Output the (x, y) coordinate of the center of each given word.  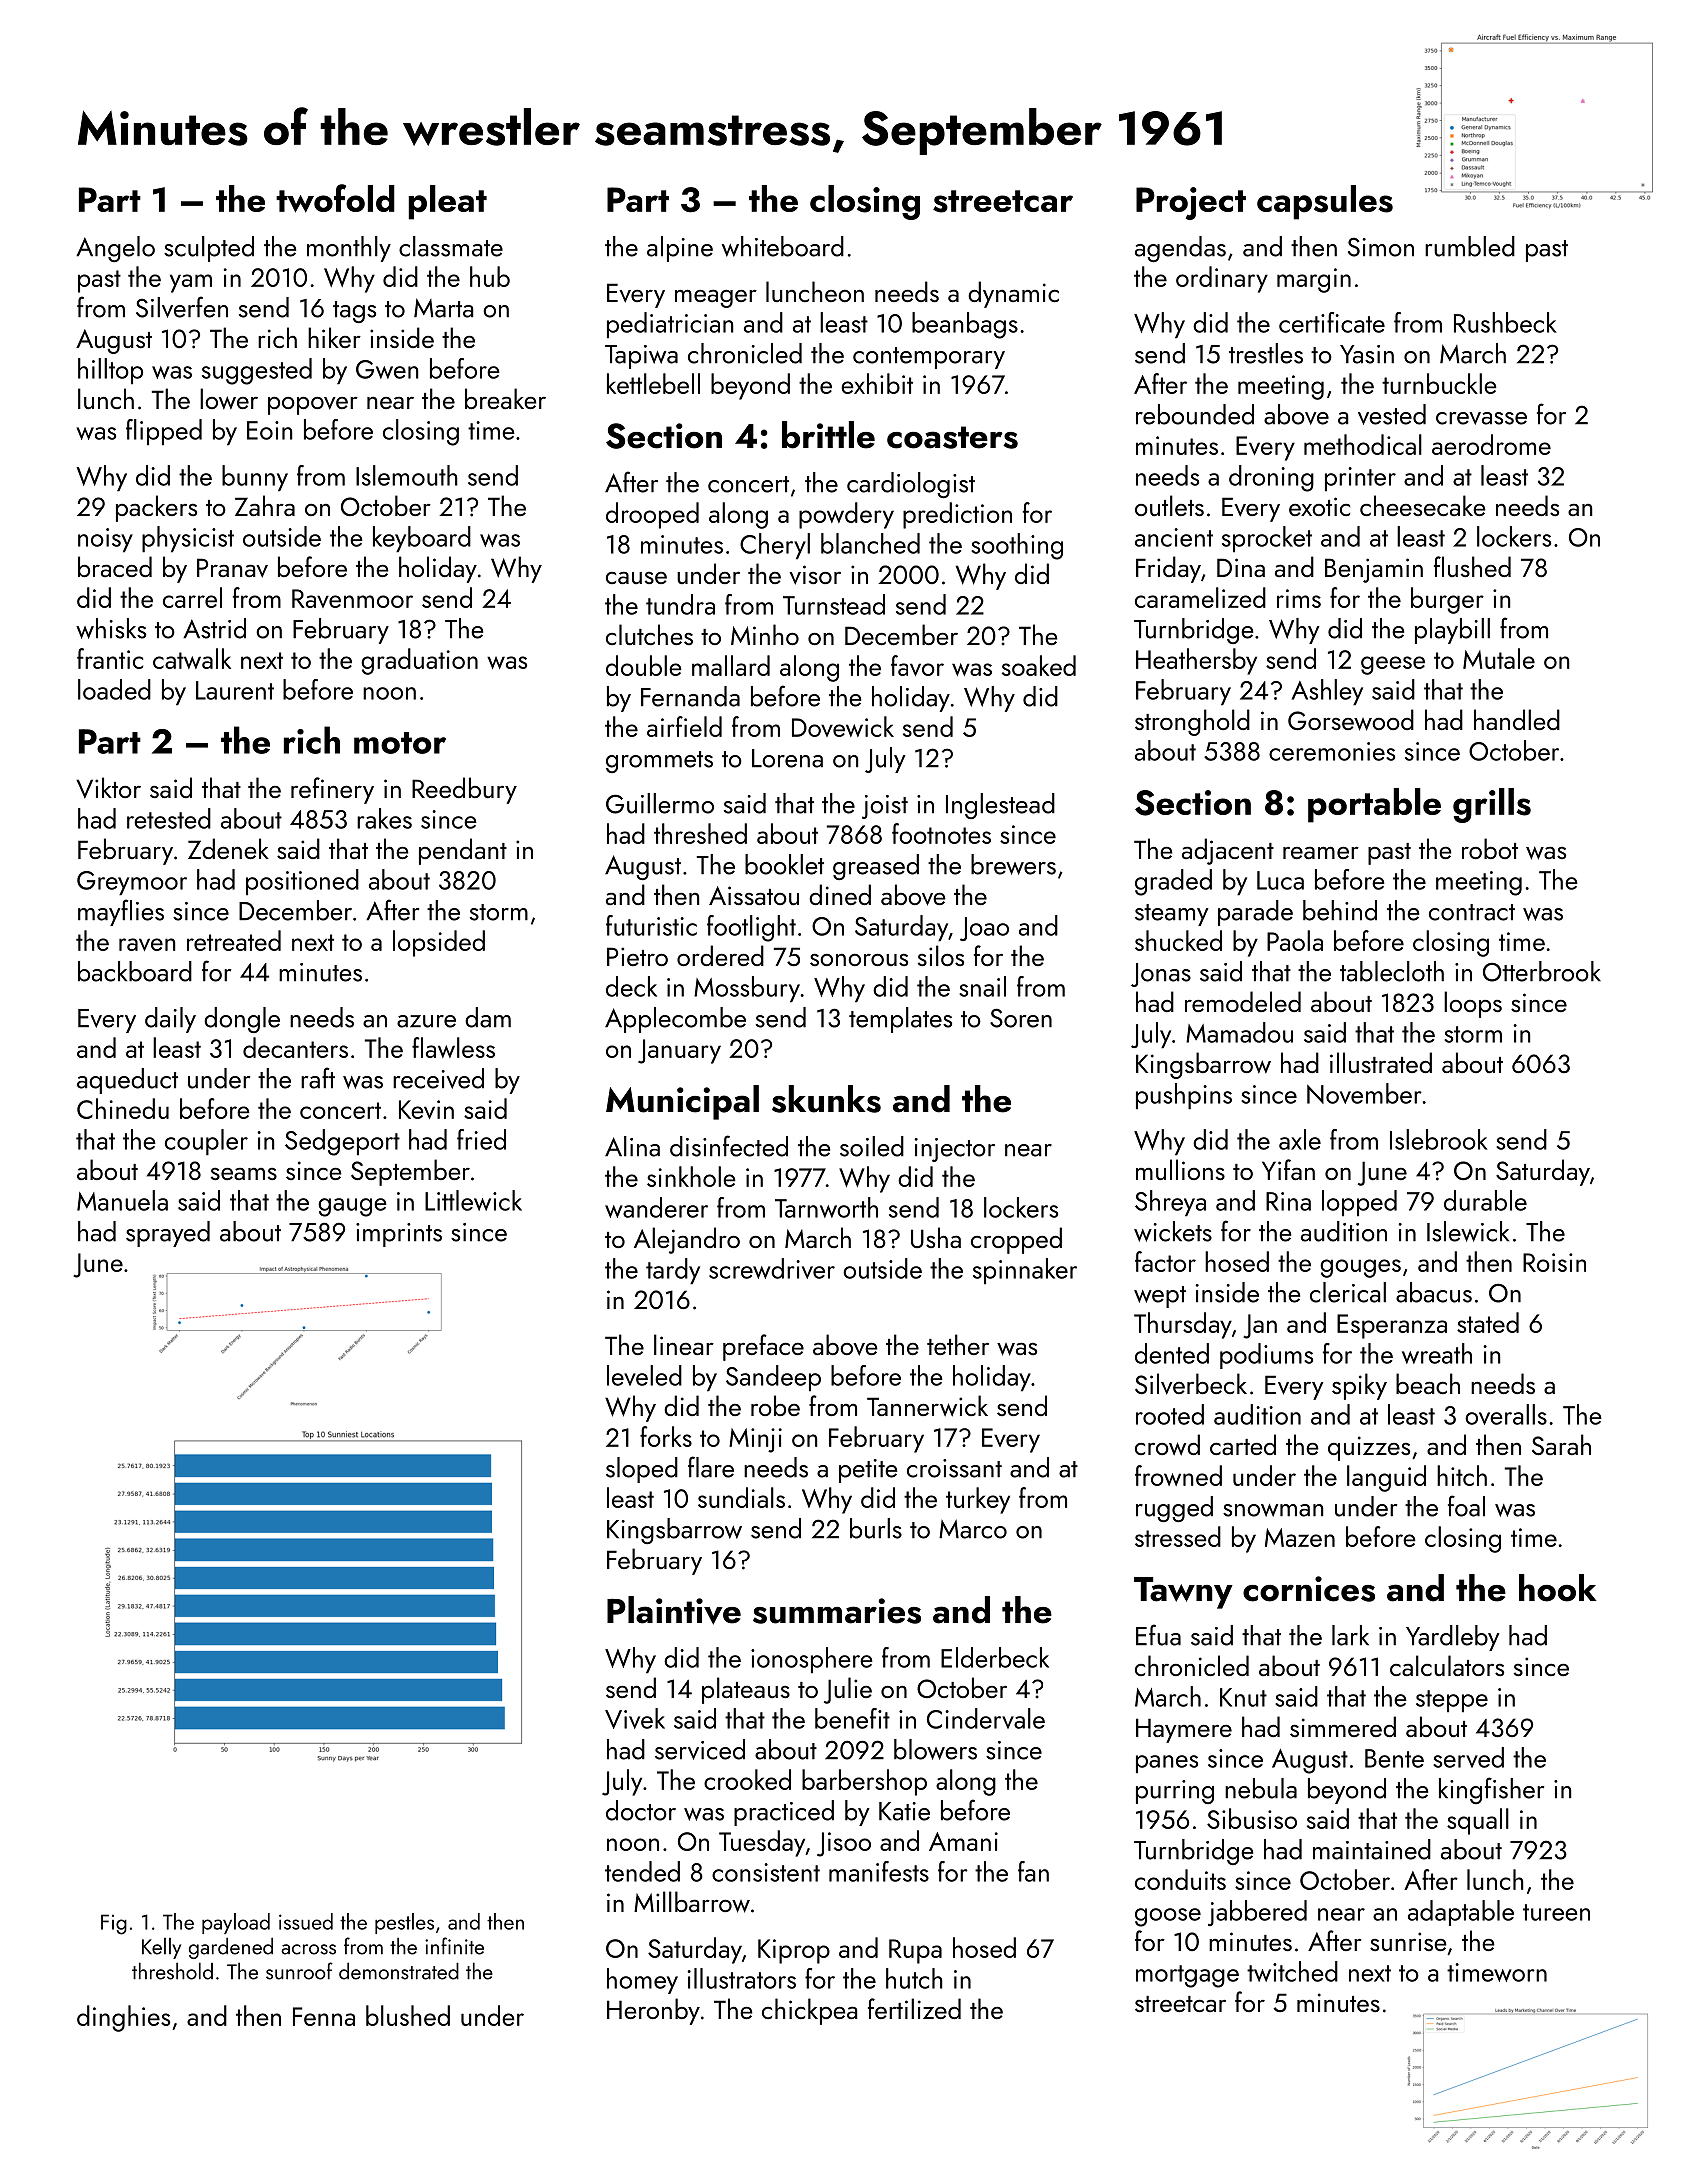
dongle (242, 1020)
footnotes (941, 833)
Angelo (115, 249)
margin (1314, 280)
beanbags (965, 325)
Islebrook (1439, 1139)
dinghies (123, 2018)
